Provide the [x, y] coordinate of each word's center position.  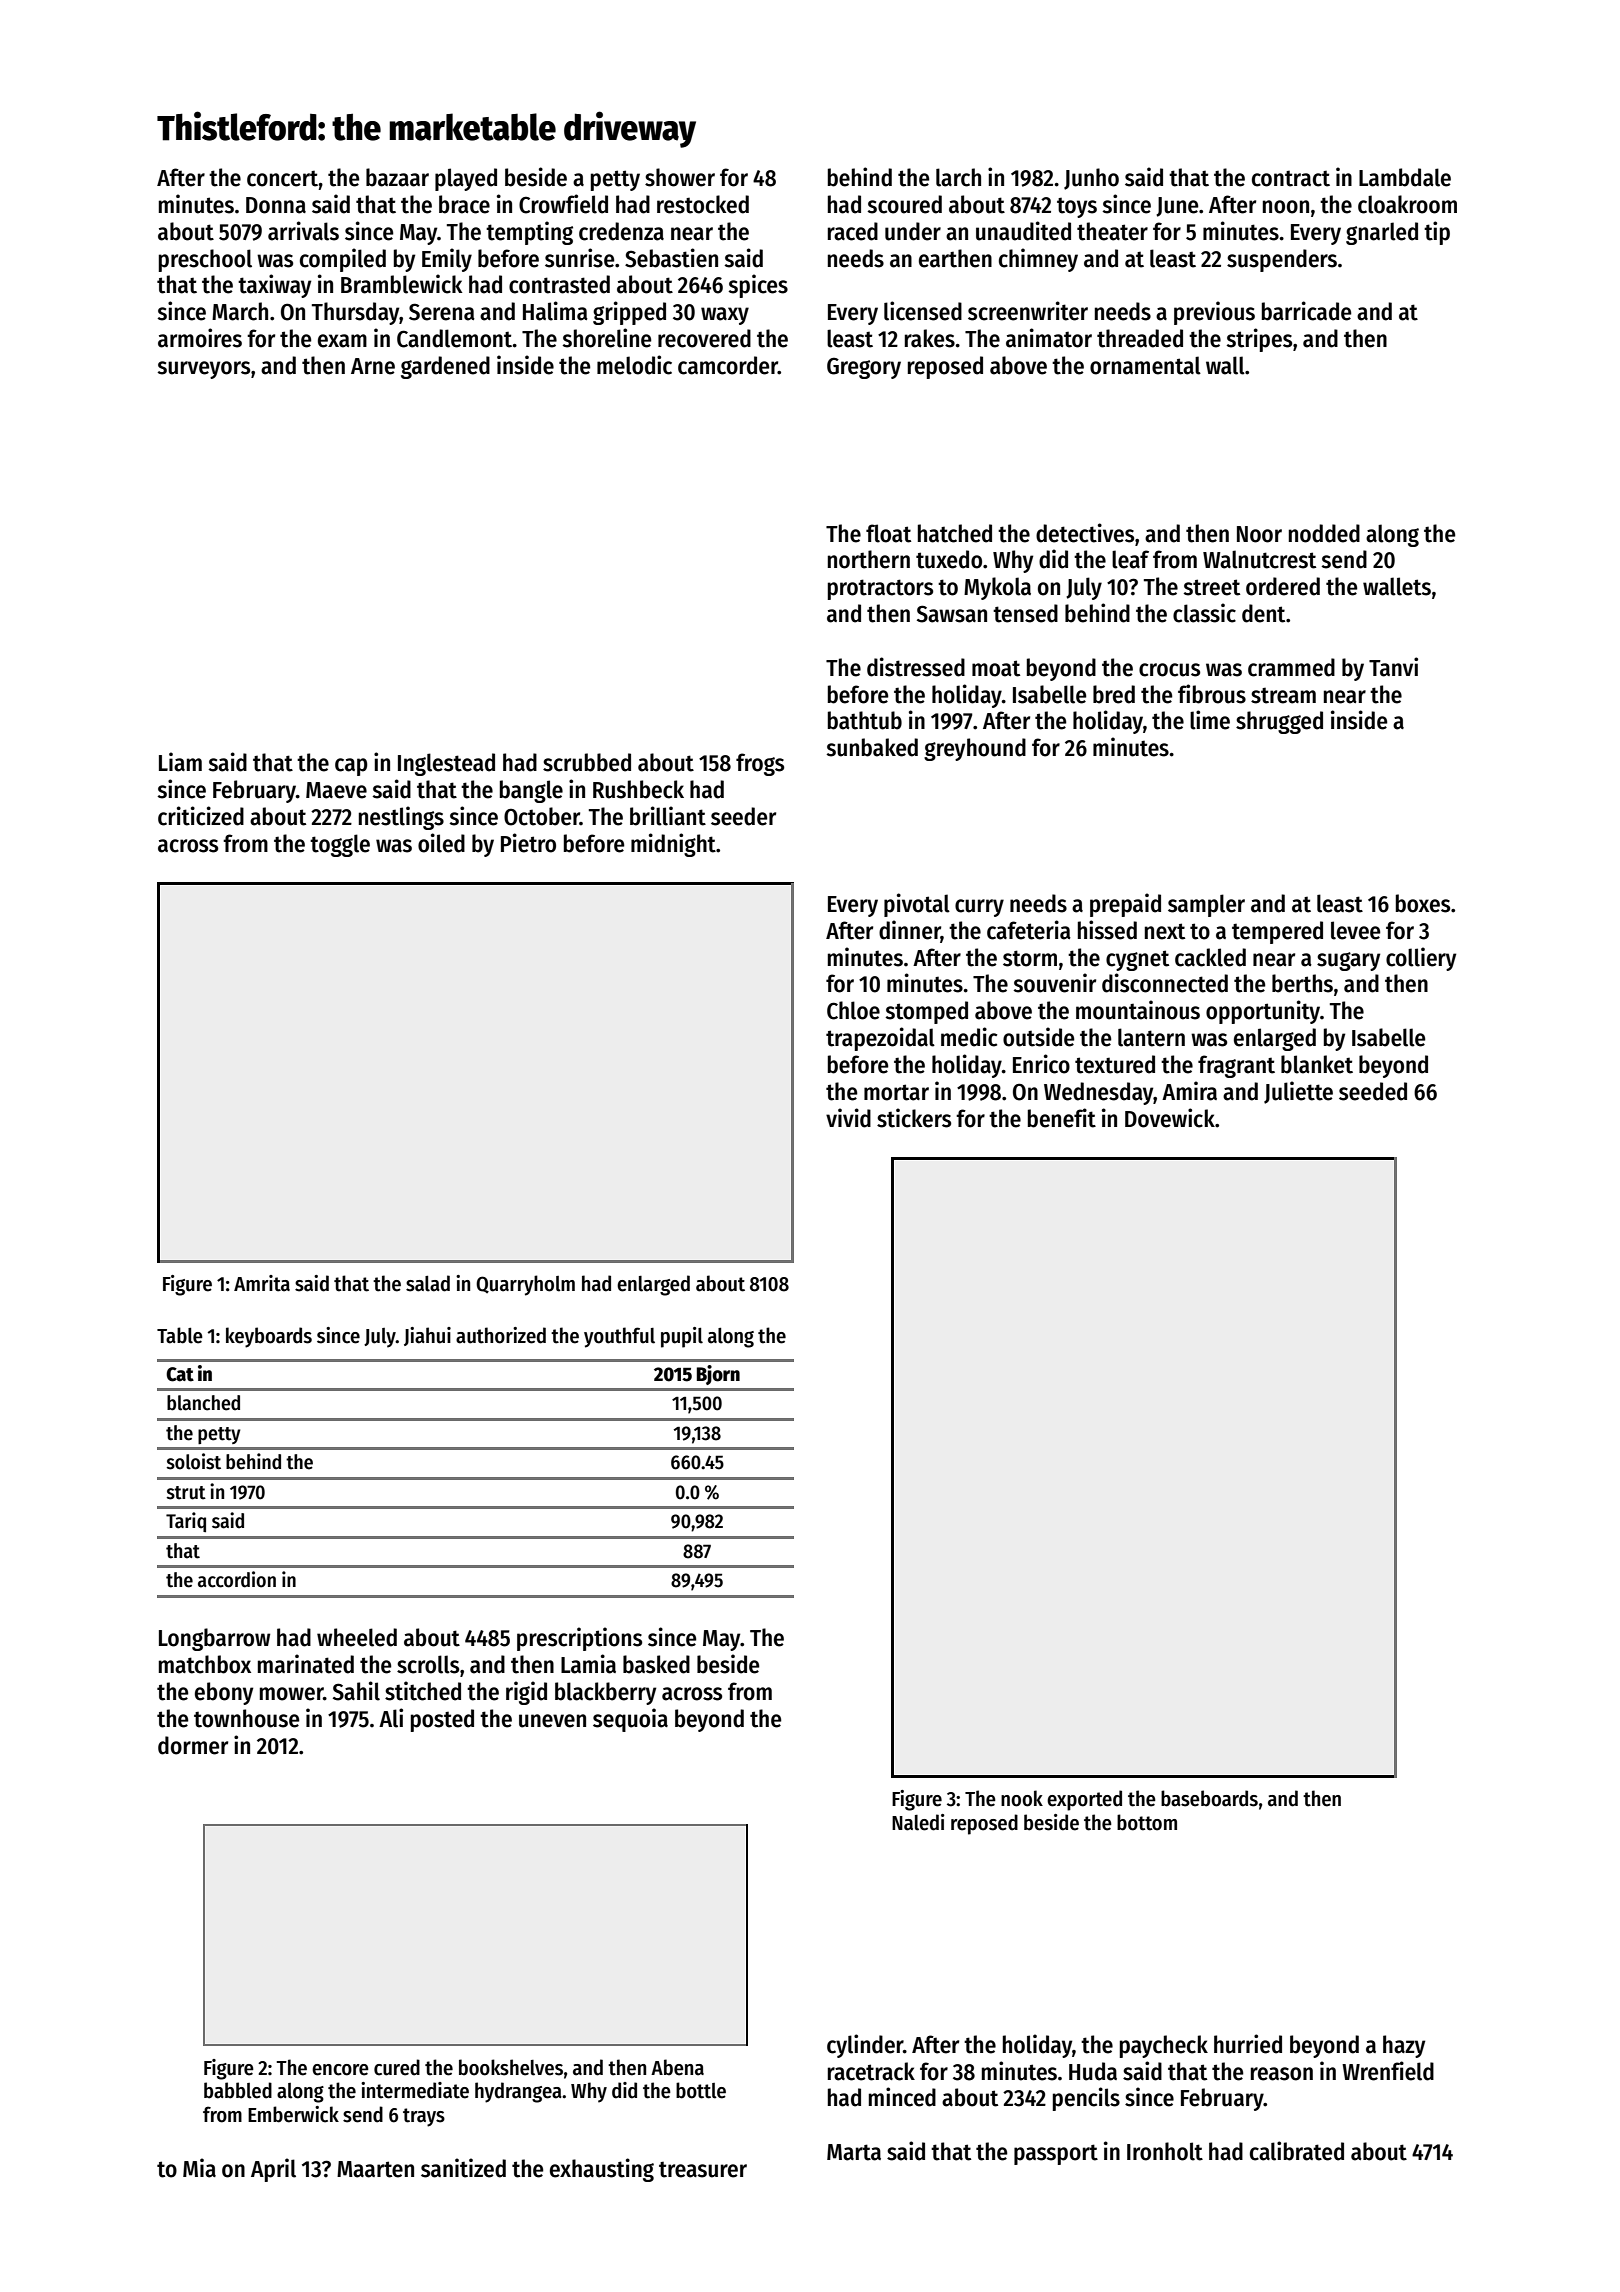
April [273, 2170]
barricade [1306, 311]
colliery [1421, 959]
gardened [445, 367]
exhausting [602, 2170]
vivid [848, 1118]
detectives [1085, 533]
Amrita [262, 1283]
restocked [703, 204]
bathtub [865, 720]
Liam [180, 762]
